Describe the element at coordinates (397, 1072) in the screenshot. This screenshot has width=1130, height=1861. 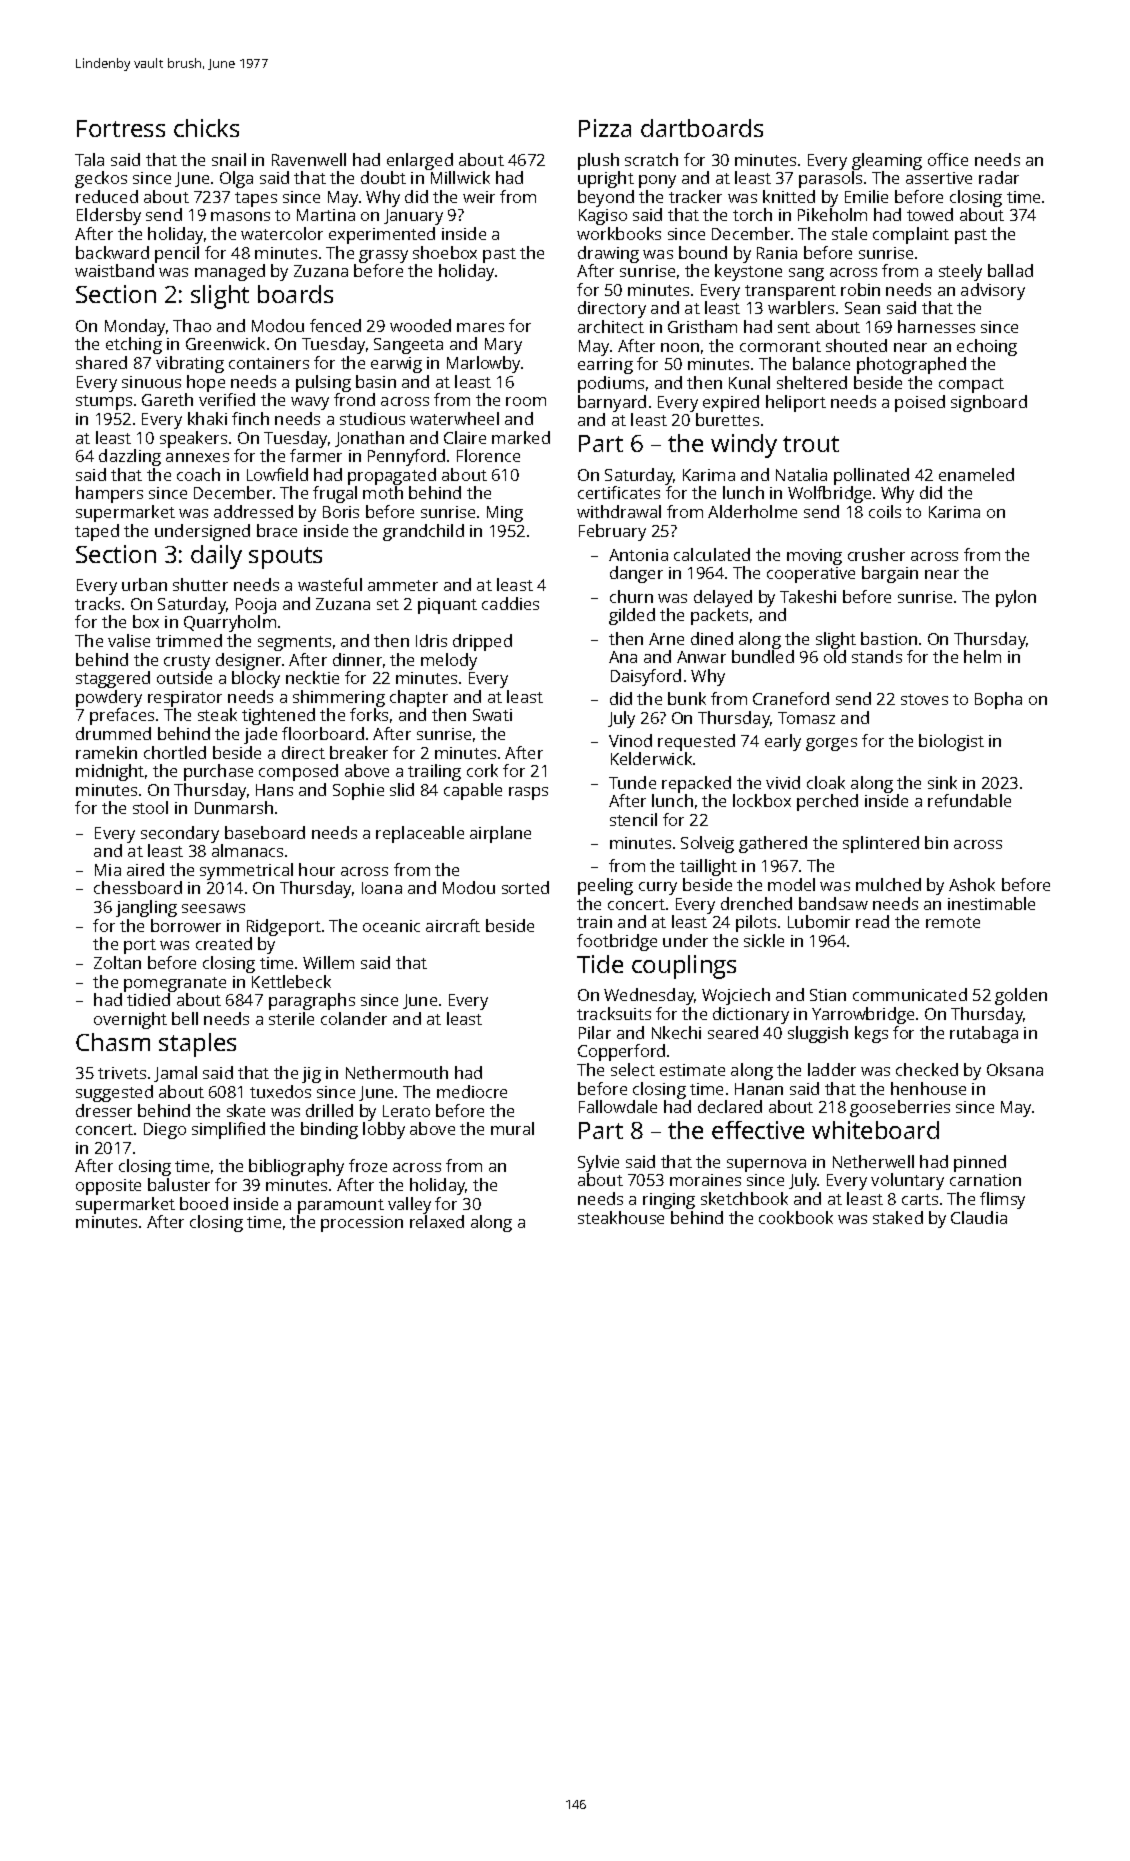
I see `Nethermouth` at that location.
